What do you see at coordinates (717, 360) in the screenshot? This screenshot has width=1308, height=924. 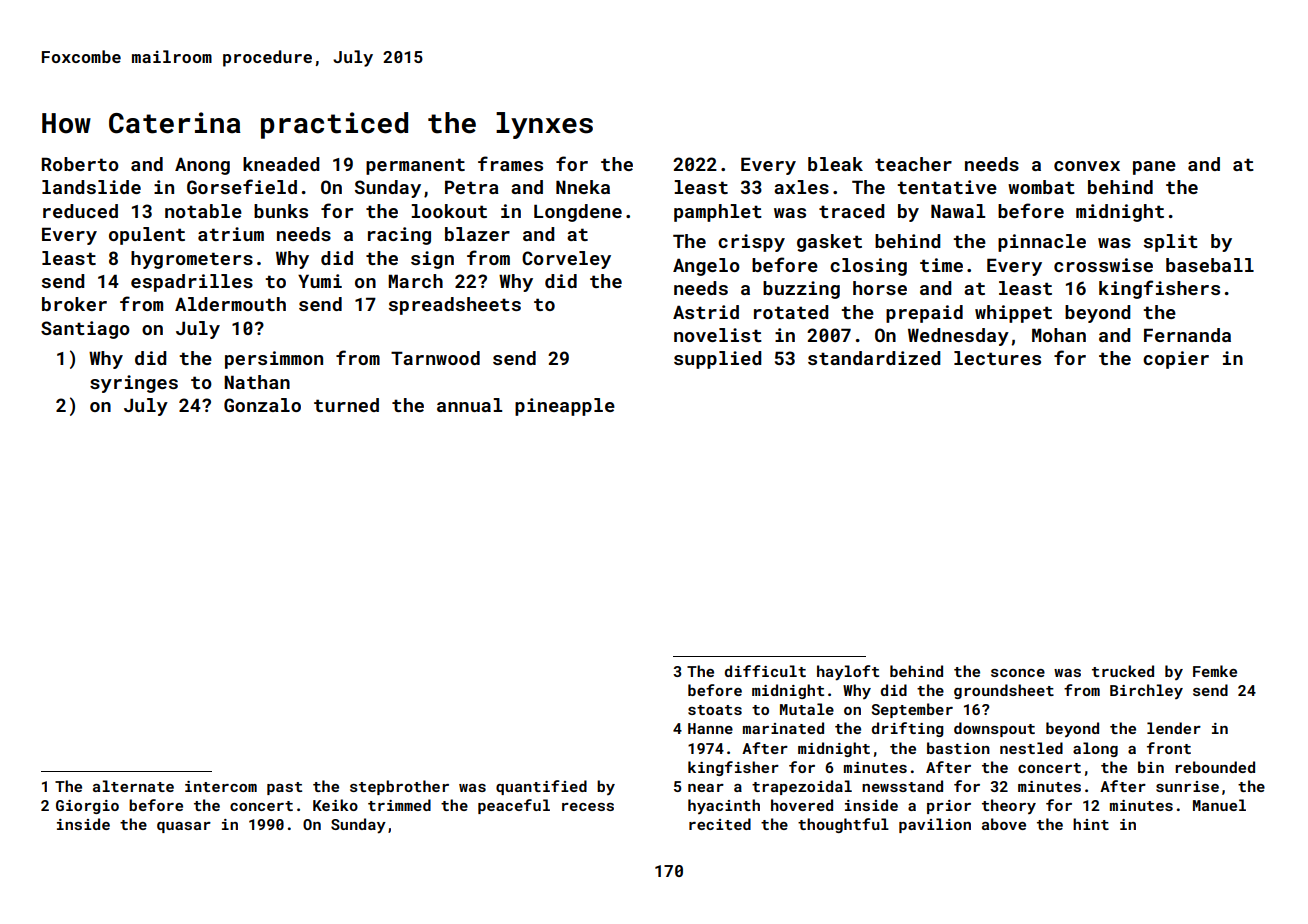 I see `supplied` at bounding box center [717, 360].
